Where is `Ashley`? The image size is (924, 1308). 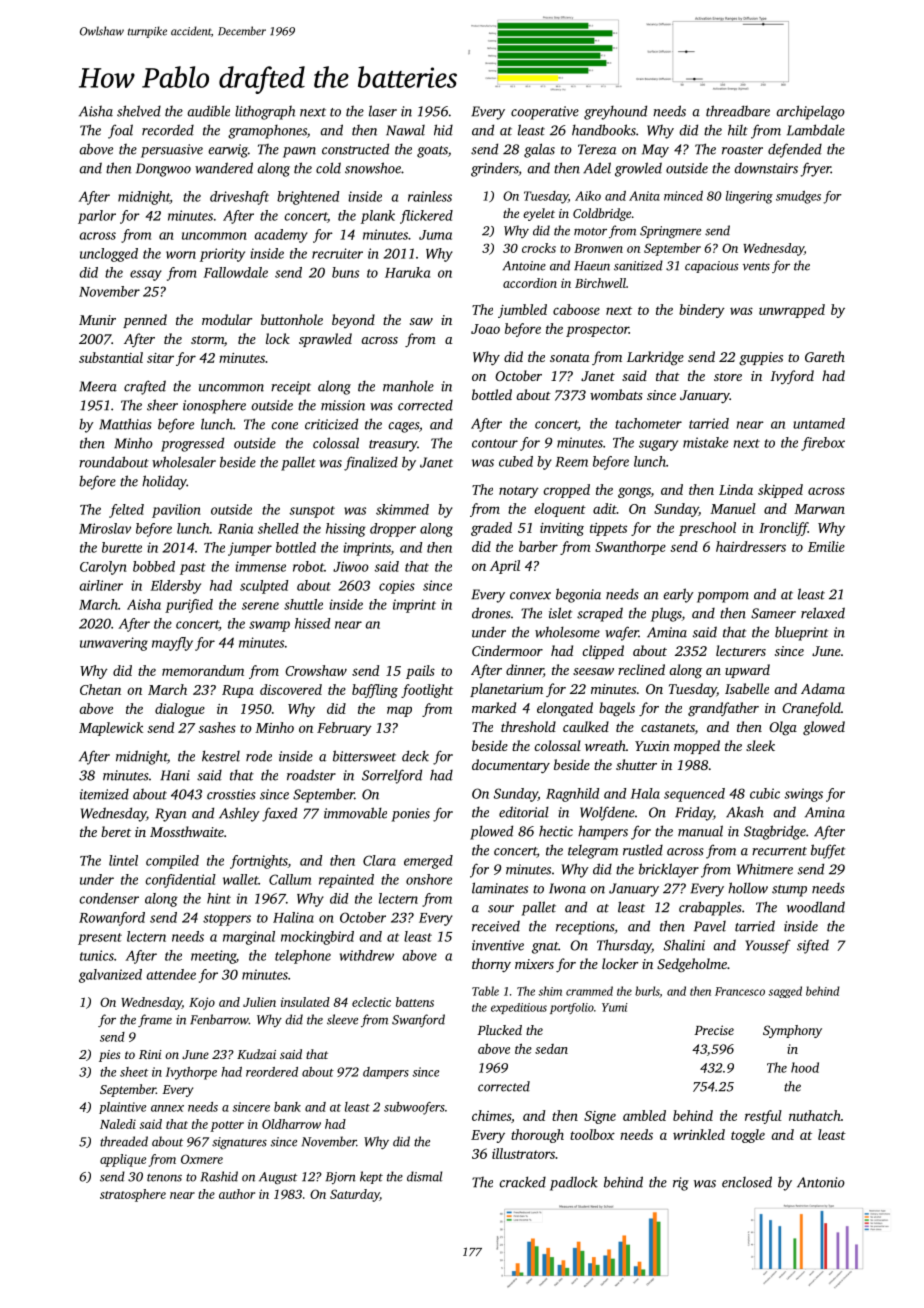
Ashley is located at coordinates (239, 814).
